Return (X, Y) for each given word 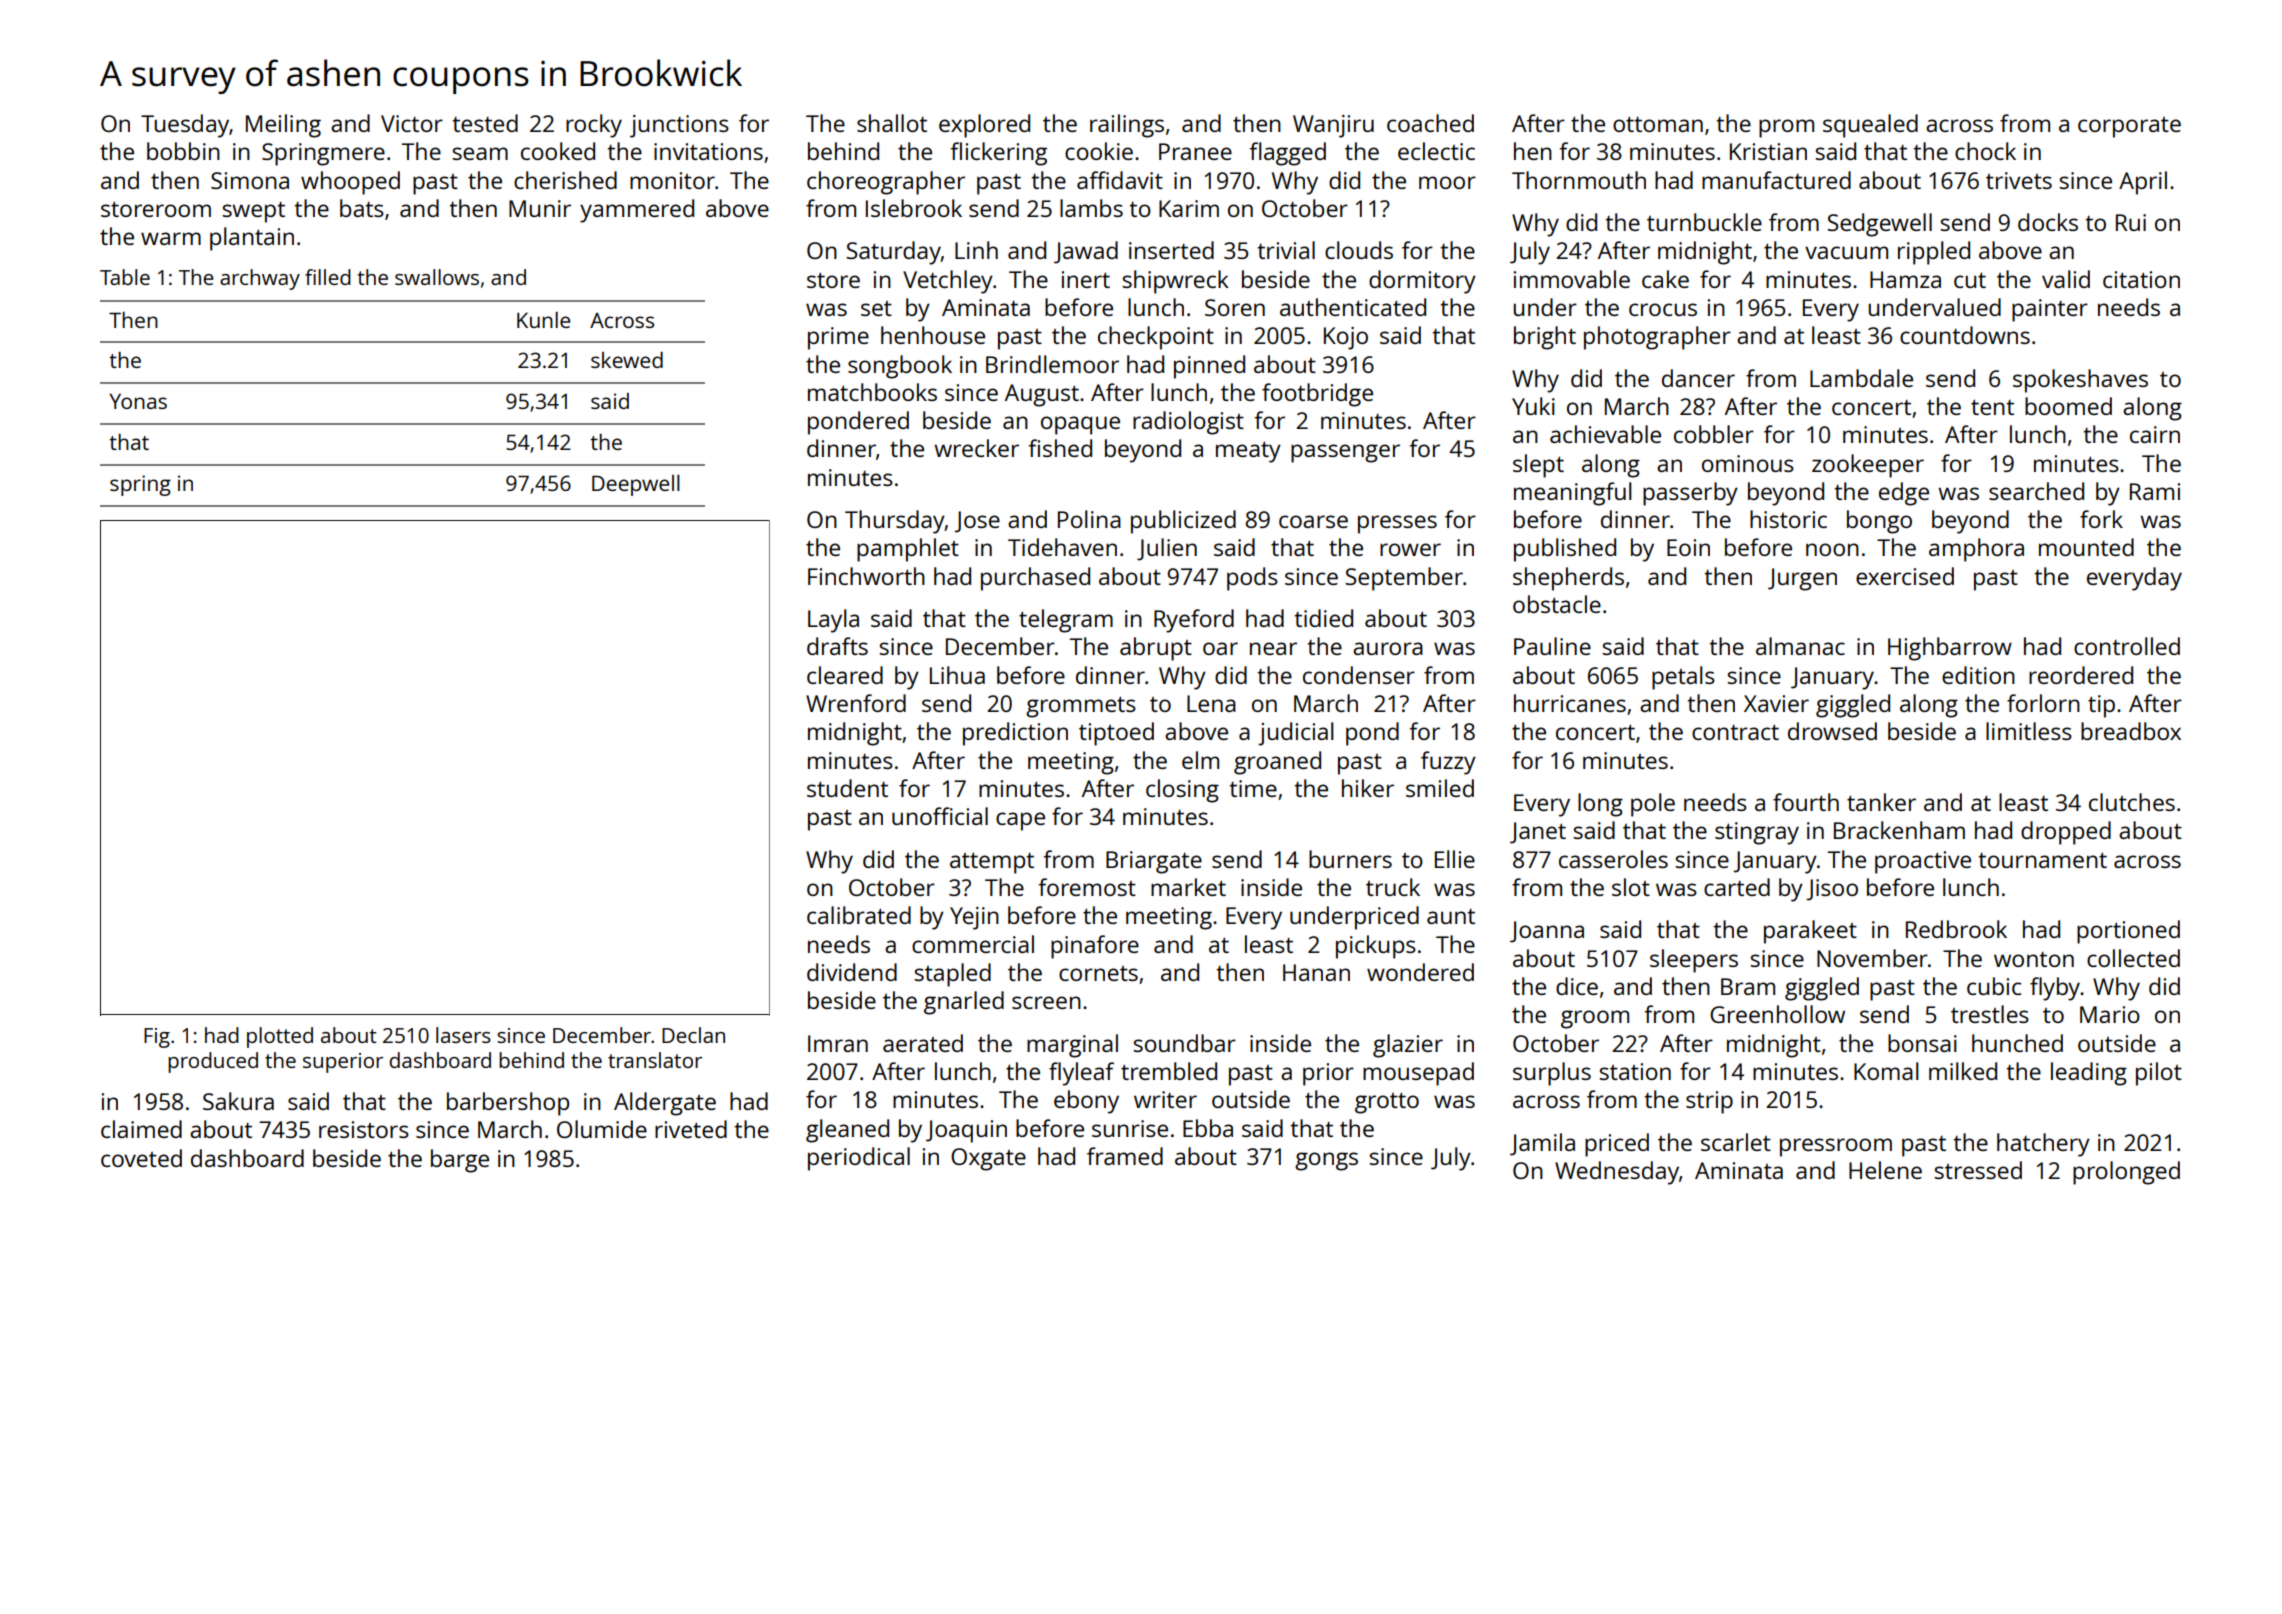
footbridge (1317, 395)
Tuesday (185, 126)
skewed (627, 360)
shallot (892, 123)
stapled (952, 975)
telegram (1066, 621)
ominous (1748, 463)
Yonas (138, 401)
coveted (141, 1158)
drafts (837, 646)
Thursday (895, 522)
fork (2101, 519)
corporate (2129, 127)
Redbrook (1956, 929)
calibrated (859, 915)
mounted (2086, 547)
